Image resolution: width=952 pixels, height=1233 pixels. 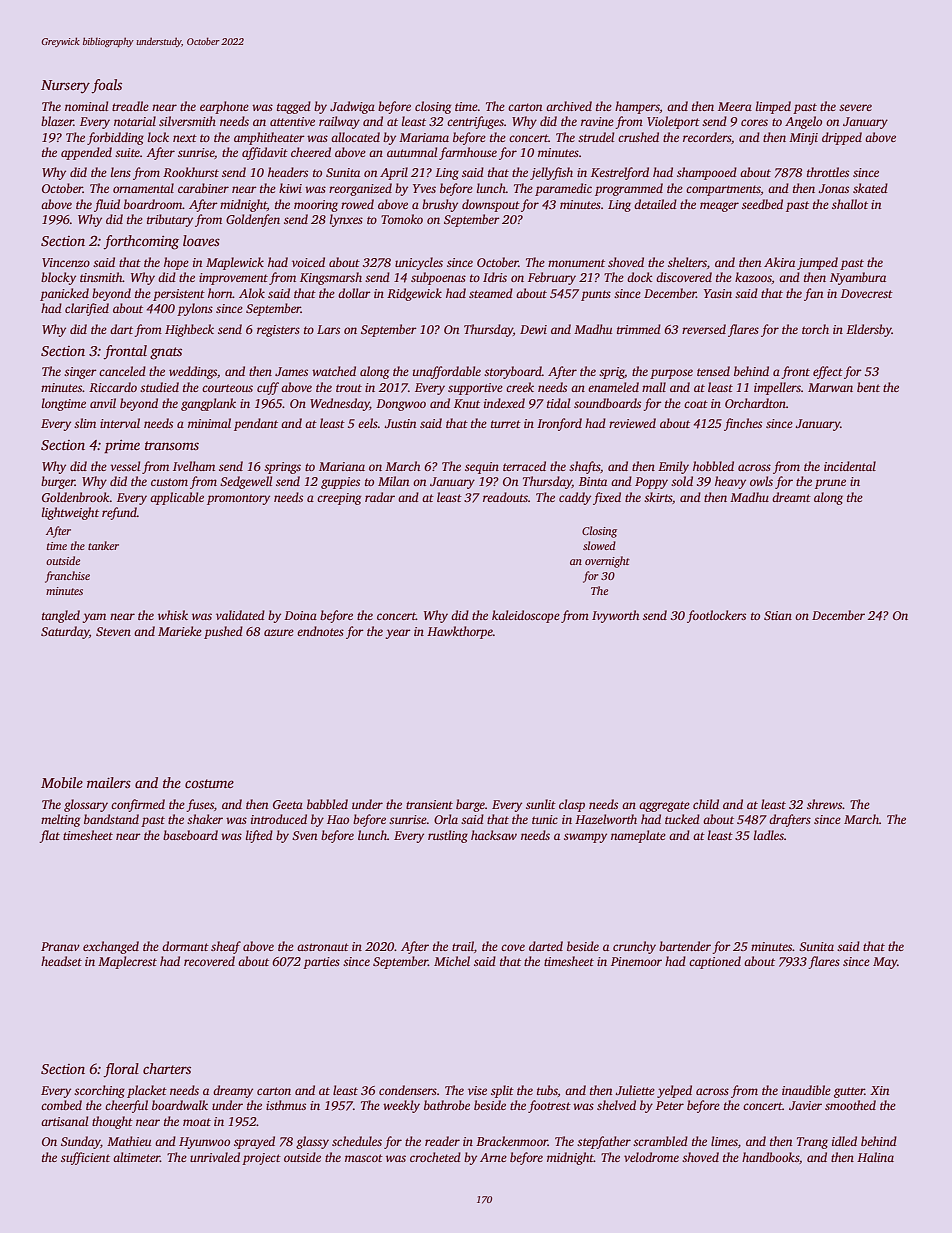 What do you see at coordinates (828, 172) in the screenshot?
I see `throttles` at bounding box center [828, 172].
